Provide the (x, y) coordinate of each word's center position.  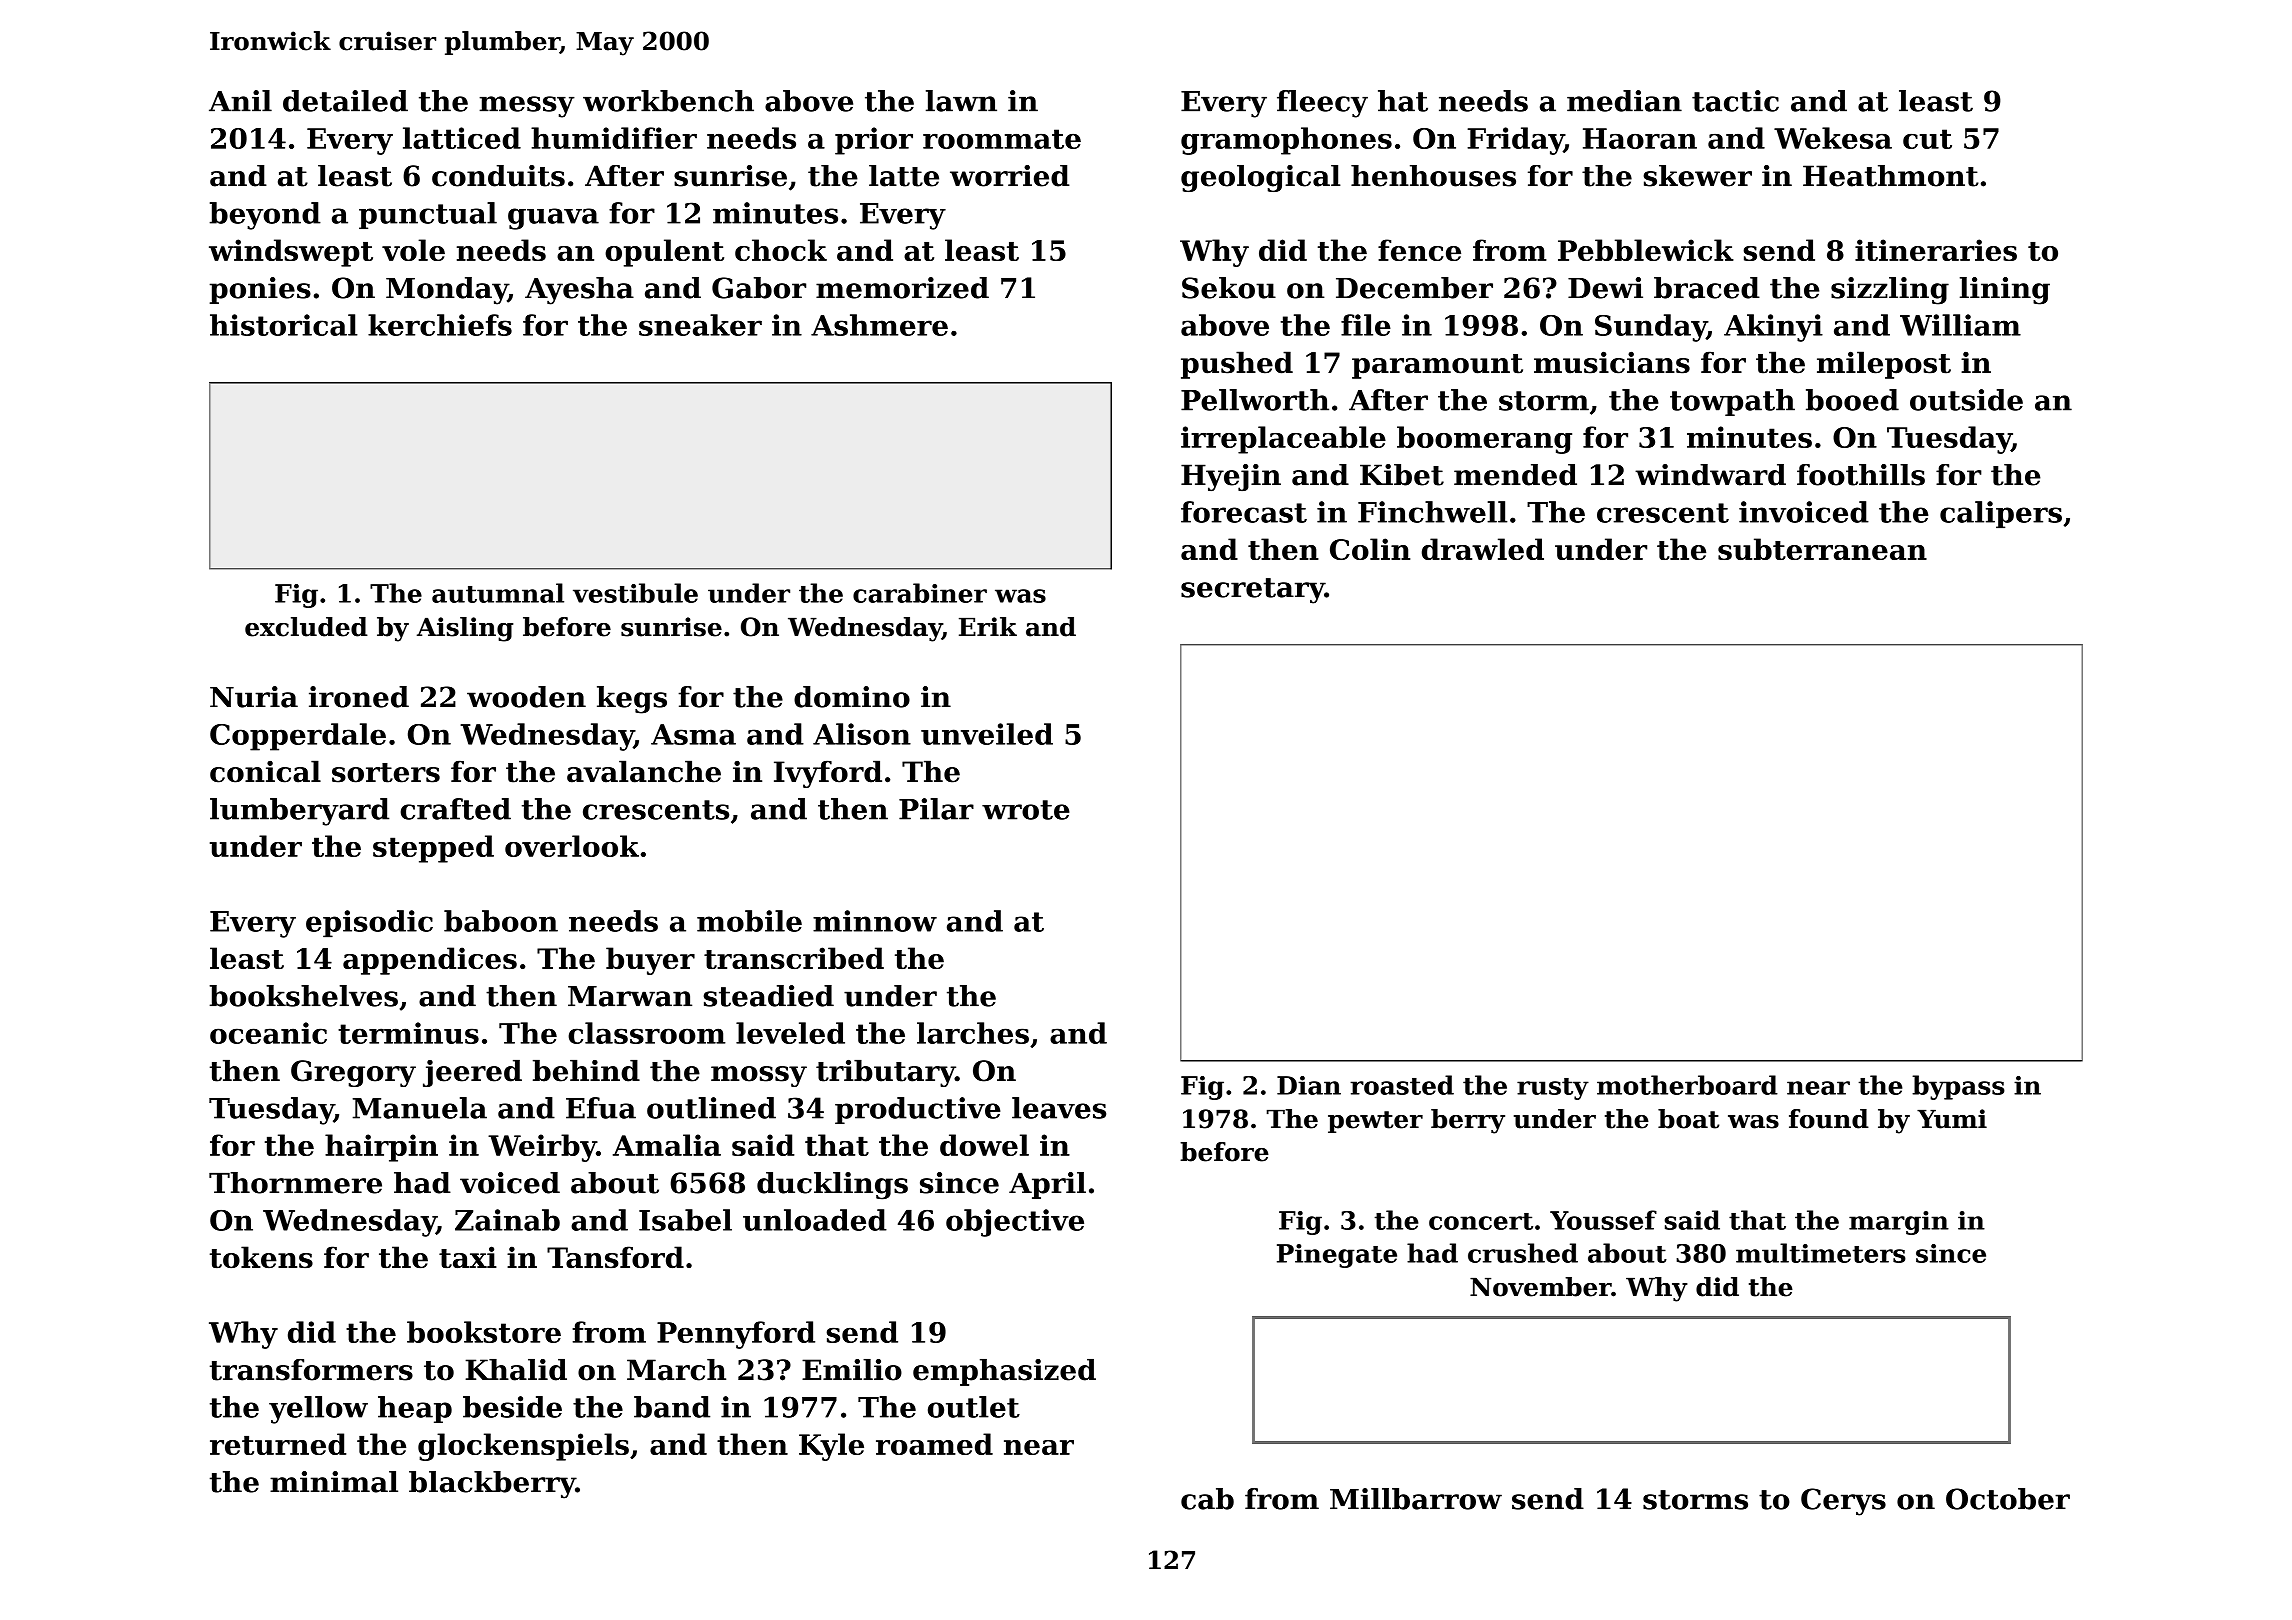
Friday (1515, 141)
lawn (961, 101)
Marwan (630, 996)
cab (1207, 1499)
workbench (668, 101)
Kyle (831, 1447)
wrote (1026, 810)
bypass (1958, 1087)
